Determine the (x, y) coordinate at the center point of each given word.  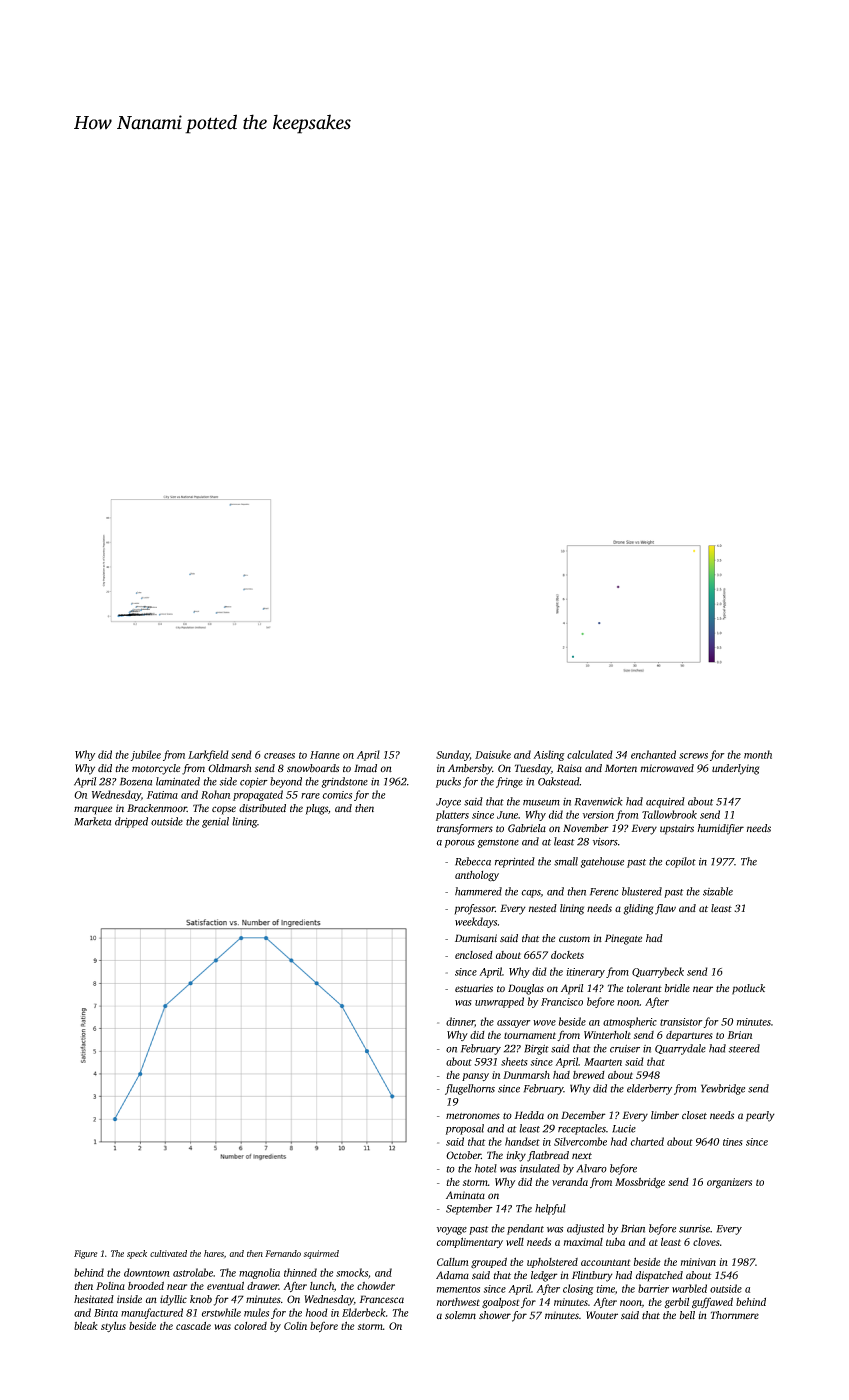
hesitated (94, 1299)
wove (544, 1023)
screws (693, 756)
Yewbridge (723, 1089)
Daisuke (493, 754)
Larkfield (208, 755)
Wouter (602, 1315)
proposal (465, 1129)
